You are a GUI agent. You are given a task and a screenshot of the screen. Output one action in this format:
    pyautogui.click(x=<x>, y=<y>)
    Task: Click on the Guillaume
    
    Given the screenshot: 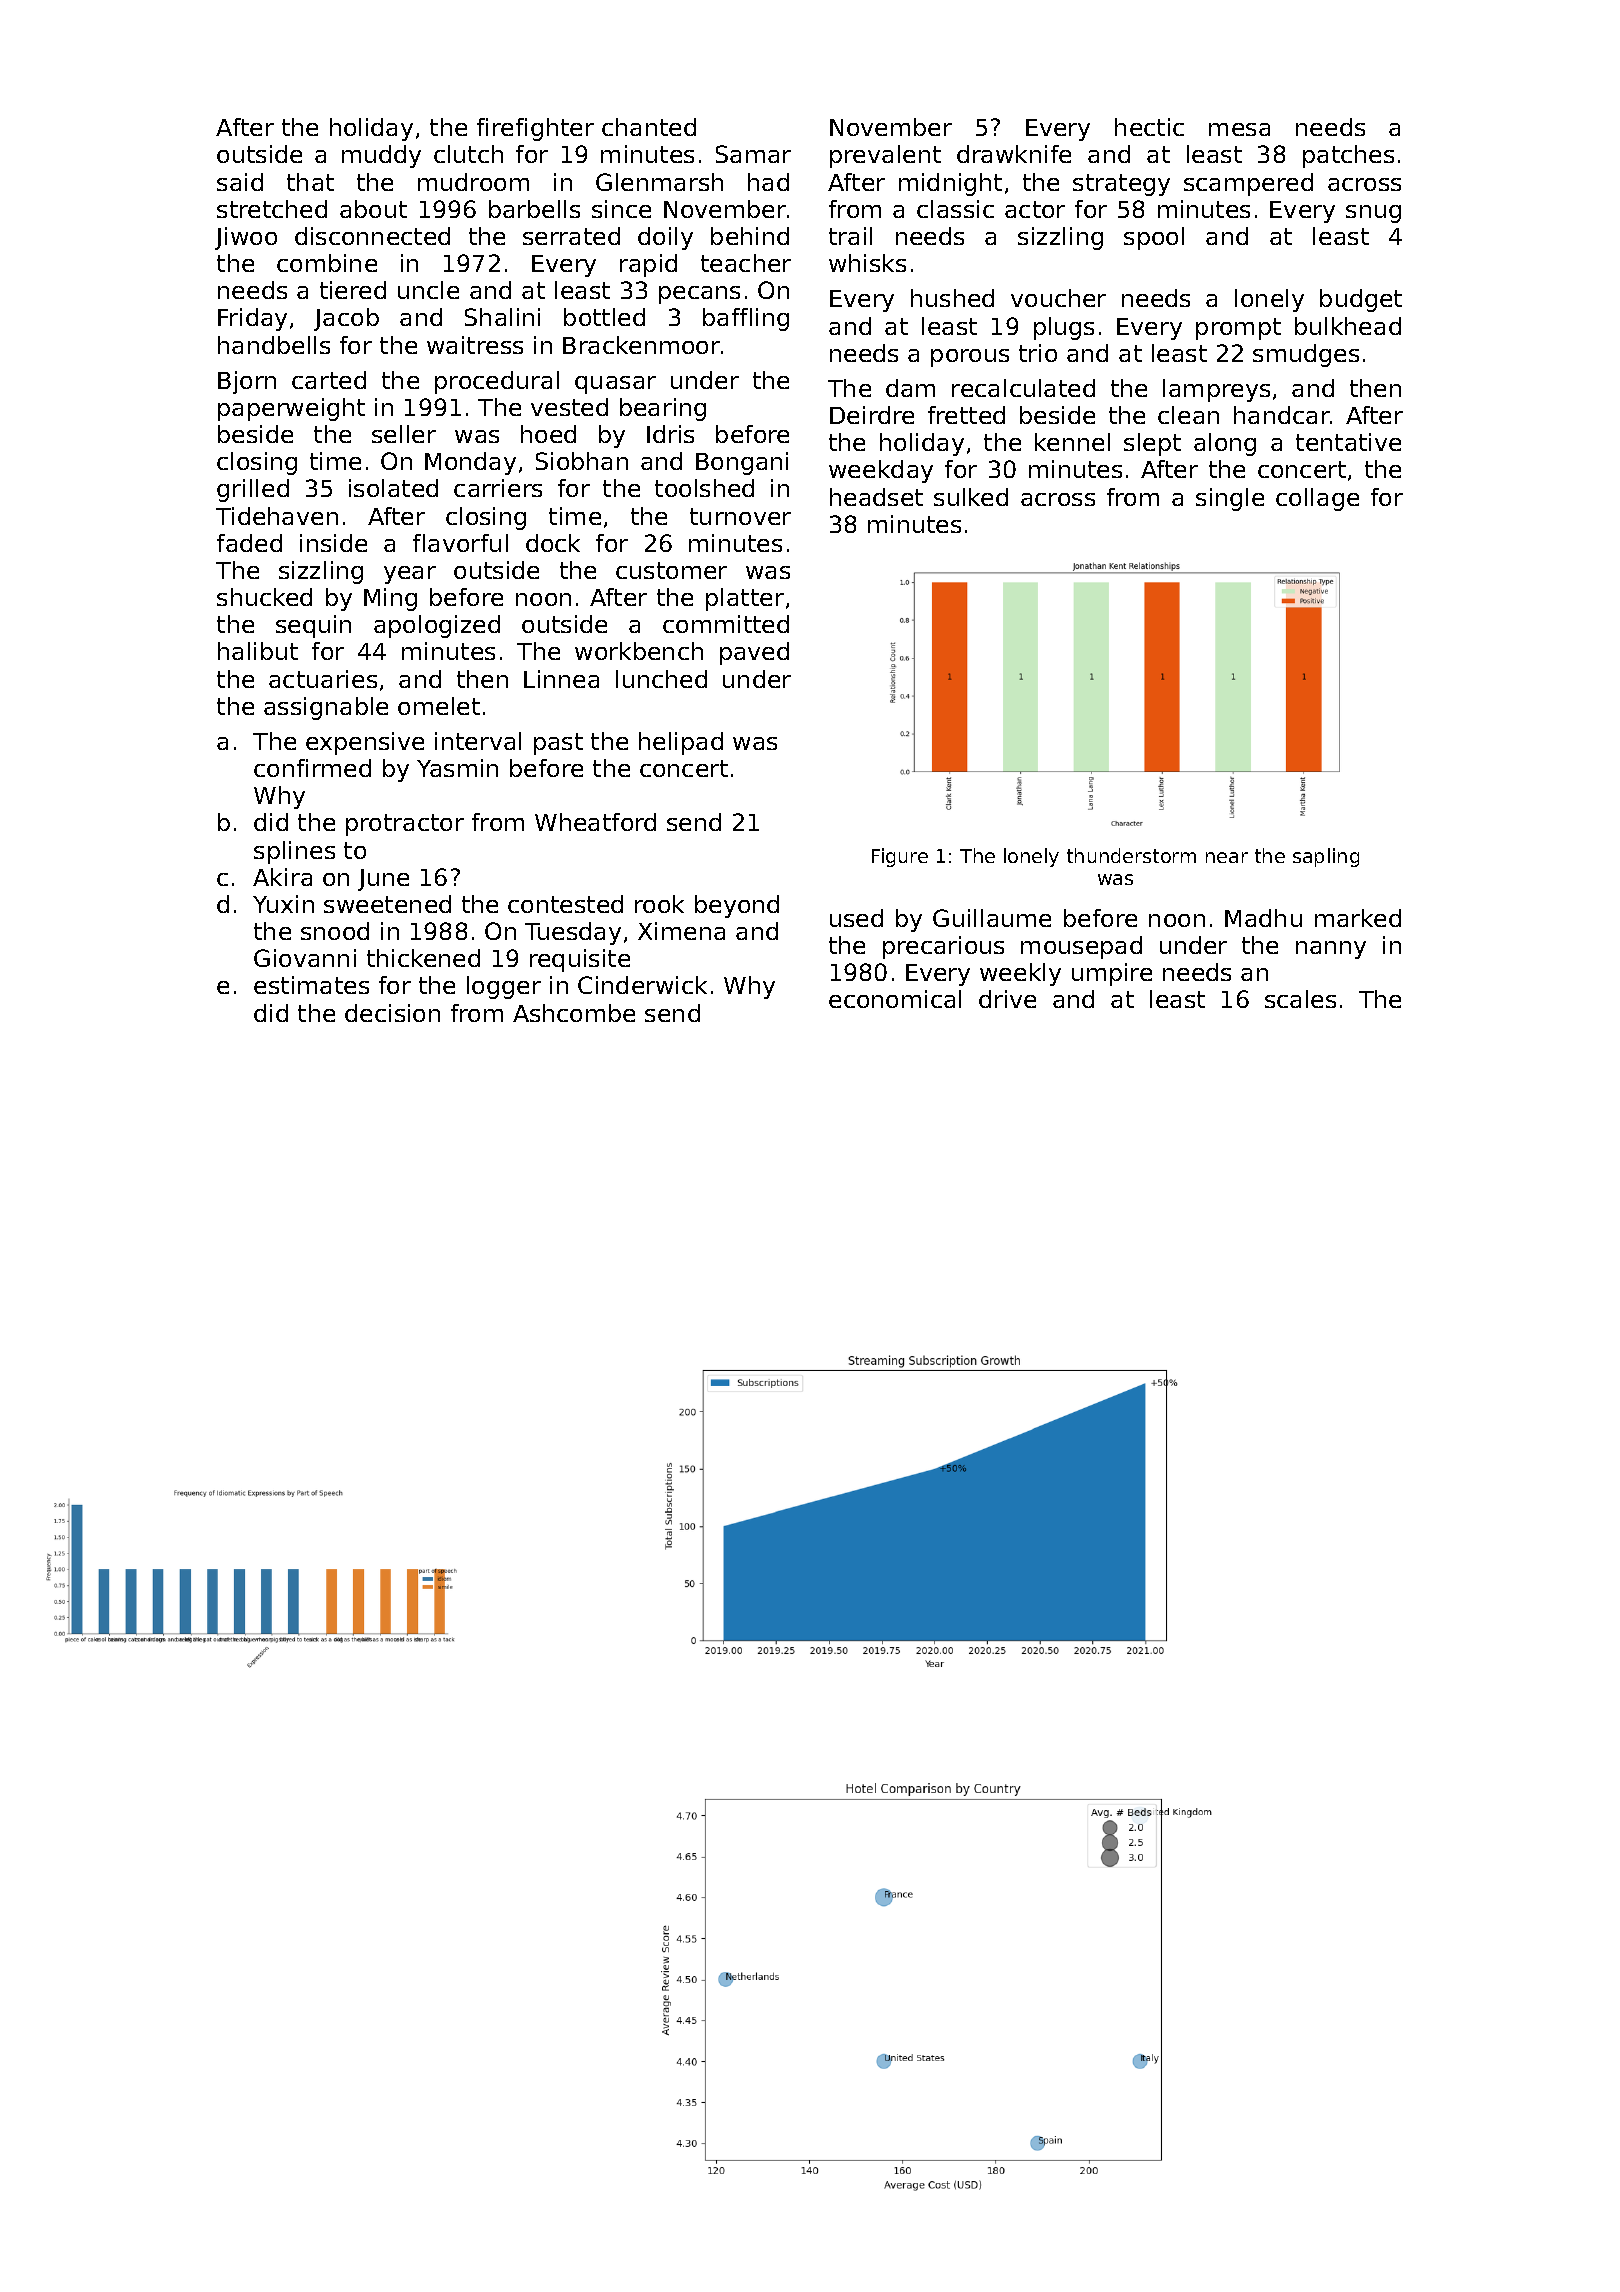 What is the action you would take?
    pyautogui.click(x=992, y=918)
